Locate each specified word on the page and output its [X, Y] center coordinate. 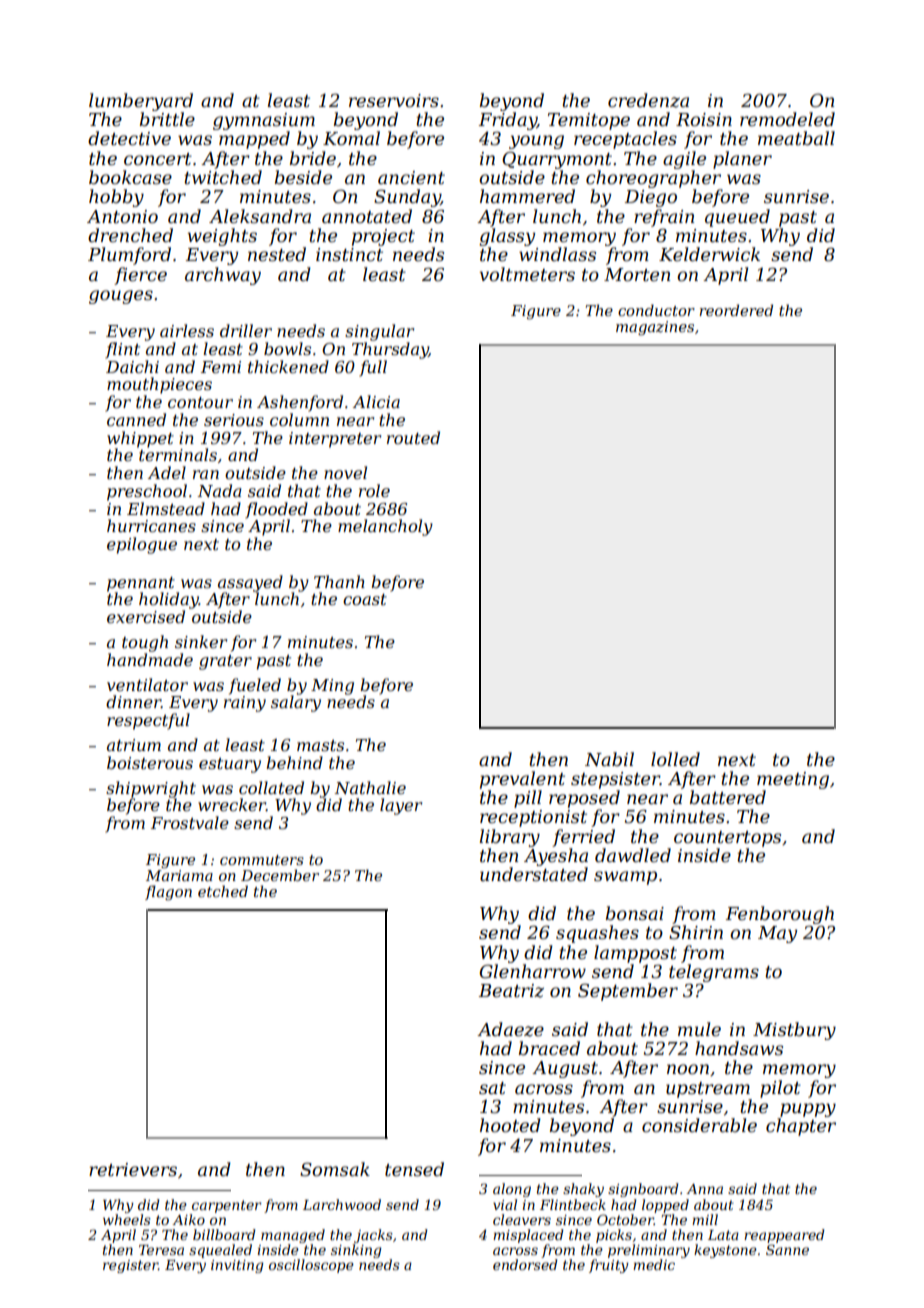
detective [129, 138]
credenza [648, 100]
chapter [801, 1127]
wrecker [232, 804]
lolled [675, 759]
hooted [510, 1125]
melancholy [385, 527]
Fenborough [780, 915]
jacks [373, 1236]
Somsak [335, 1169]
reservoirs [394, 101]
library [509, 838]
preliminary [649, 1251]
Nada [219, 490]
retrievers [133, 1170]
